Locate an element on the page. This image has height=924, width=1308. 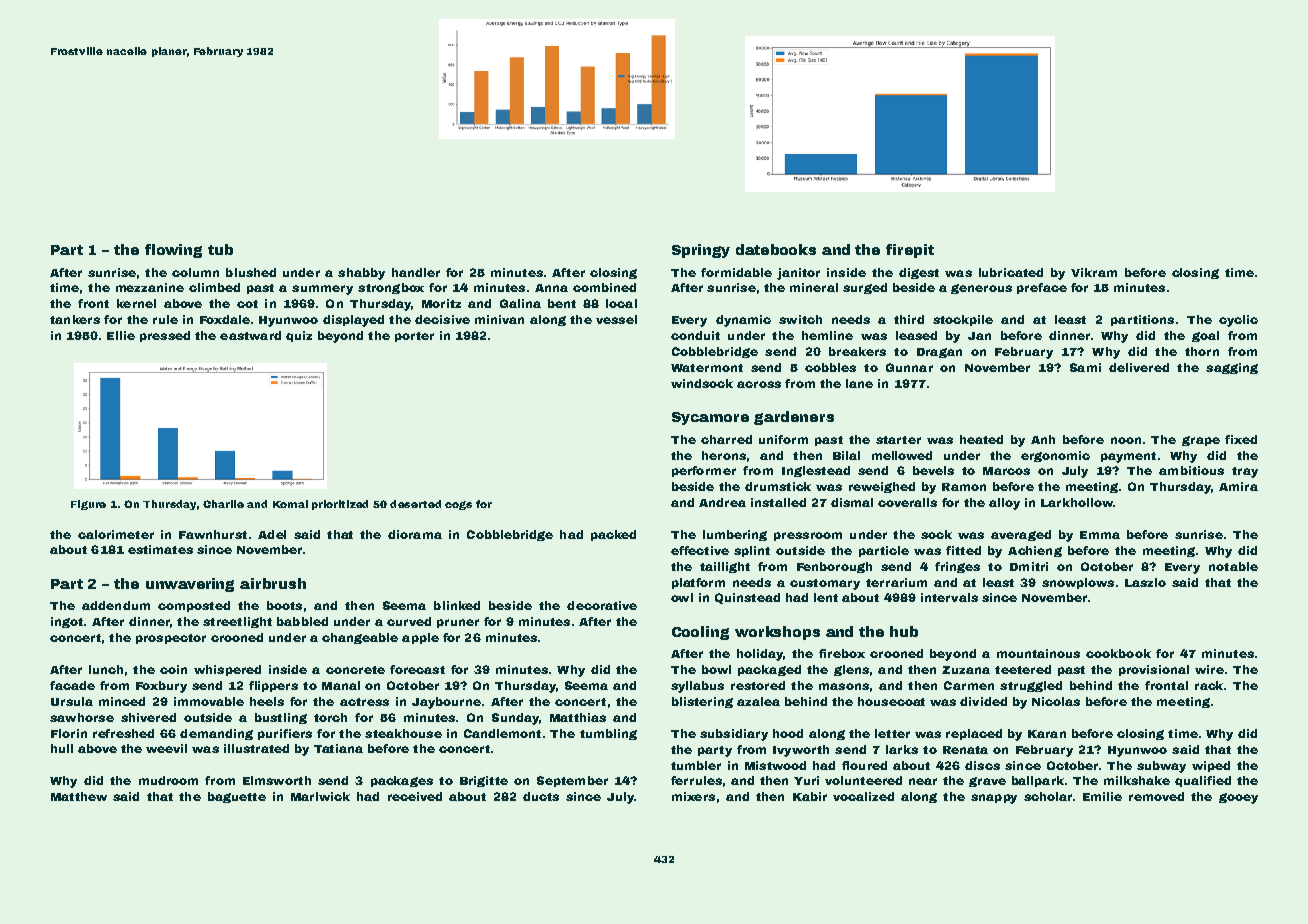
teetered is located at coordinates (1023, 669).
